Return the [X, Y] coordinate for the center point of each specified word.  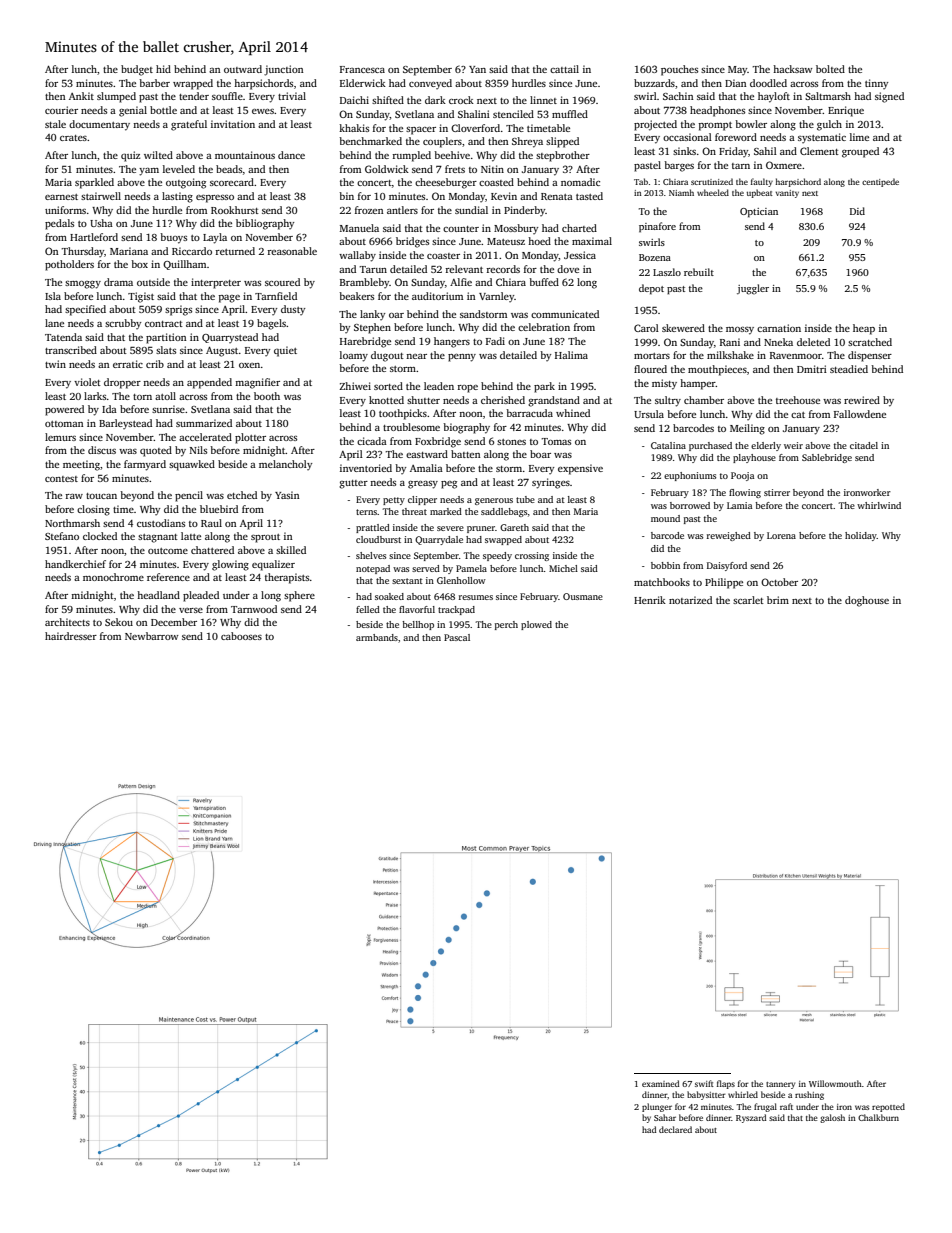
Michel [563, 568]
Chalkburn [878, 1117]
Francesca [362, 69]
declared [675, 1129]
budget [137, 70]
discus [102, 450]
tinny [876, 84]
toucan [101, 496]
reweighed [729, 536]
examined [660, 1083]
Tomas [556, 441]
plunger [657, 1107]
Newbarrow [151, 636]
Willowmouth [835, 1083]
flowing [745, 493]
